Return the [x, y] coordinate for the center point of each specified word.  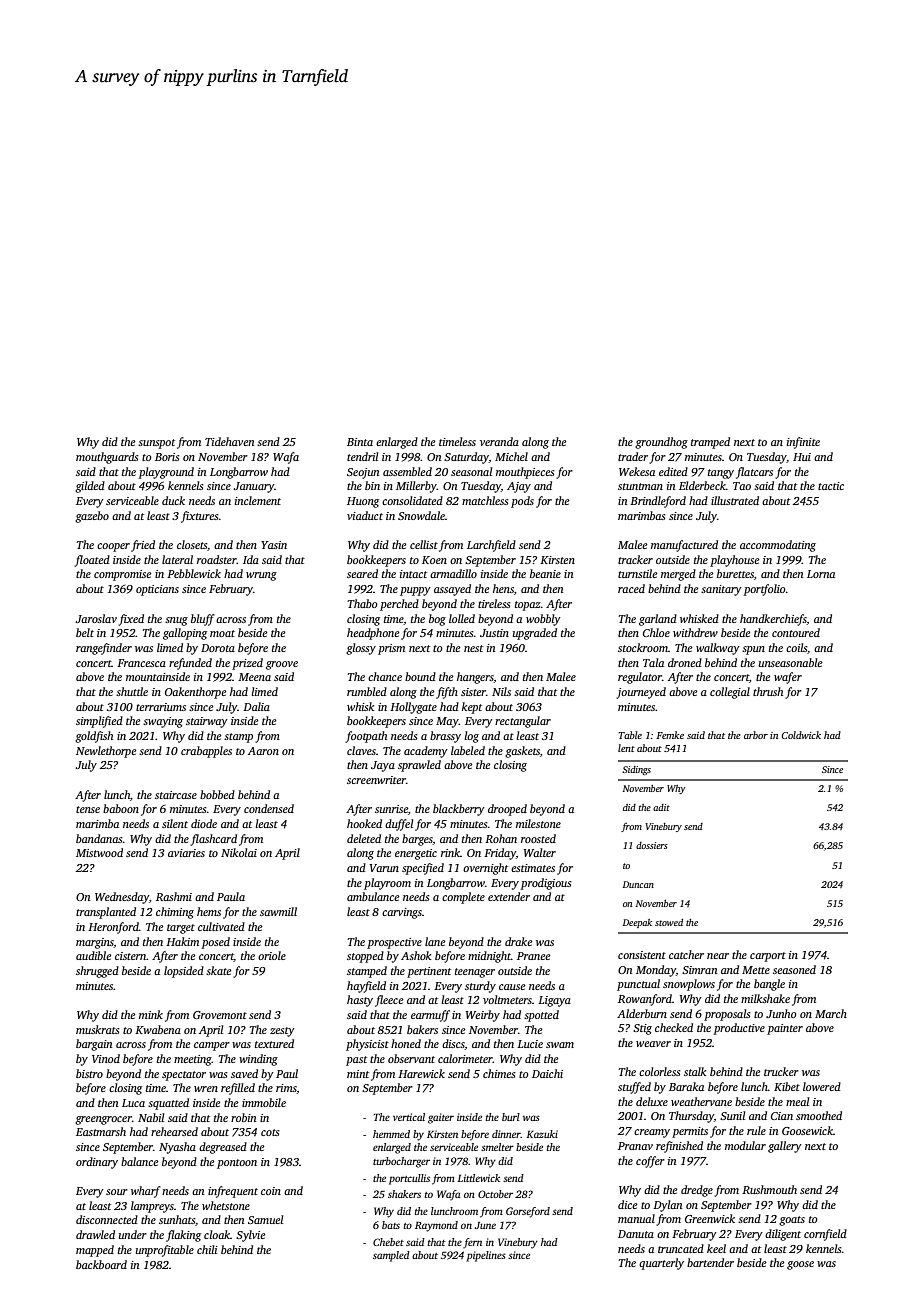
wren [206, 1089]
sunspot [156, 444]
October [495, 1194]
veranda [499, 441]
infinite [803, 443]
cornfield [825, 1235]
